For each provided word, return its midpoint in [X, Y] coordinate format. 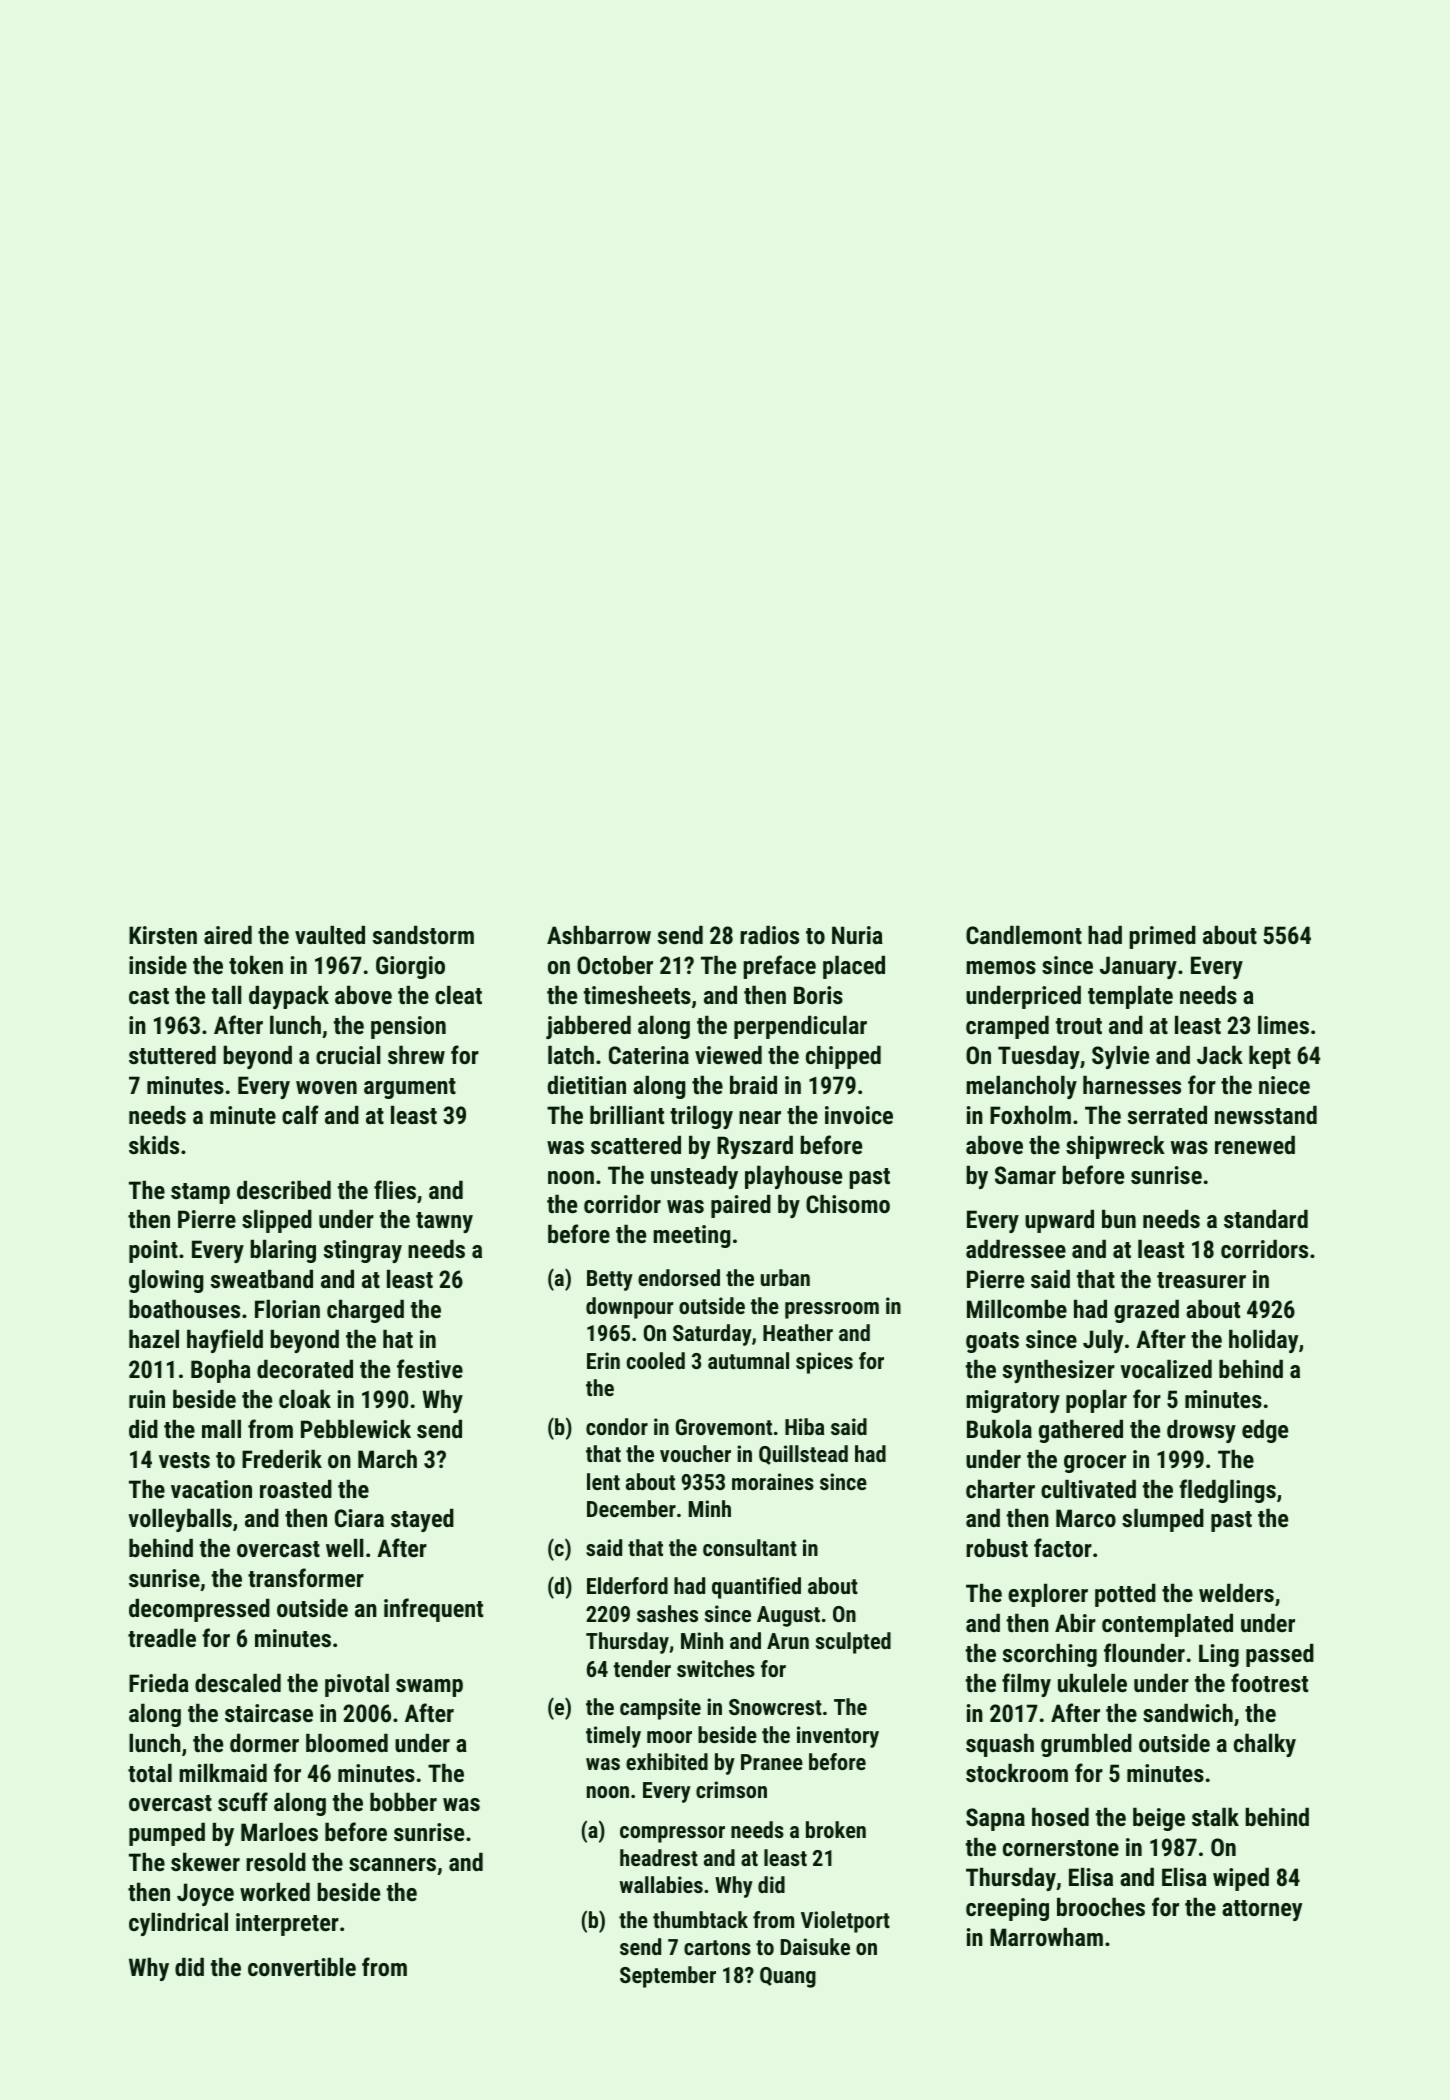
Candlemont [1024, 935]
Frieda [159, 1683]
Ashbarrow [599, 935]
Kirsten [163, 935]
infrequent [433, 1610]
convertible [302, 1967]
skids [154, 1144]
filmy [1026, 1685]
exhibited [667, 1761]
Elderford [627, 1585]
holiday [1263, 1341]
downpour [629, 1308]
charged [365, 1311]
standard [1266, 1219]
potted [1125, 1595]
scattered [636, 1145]
